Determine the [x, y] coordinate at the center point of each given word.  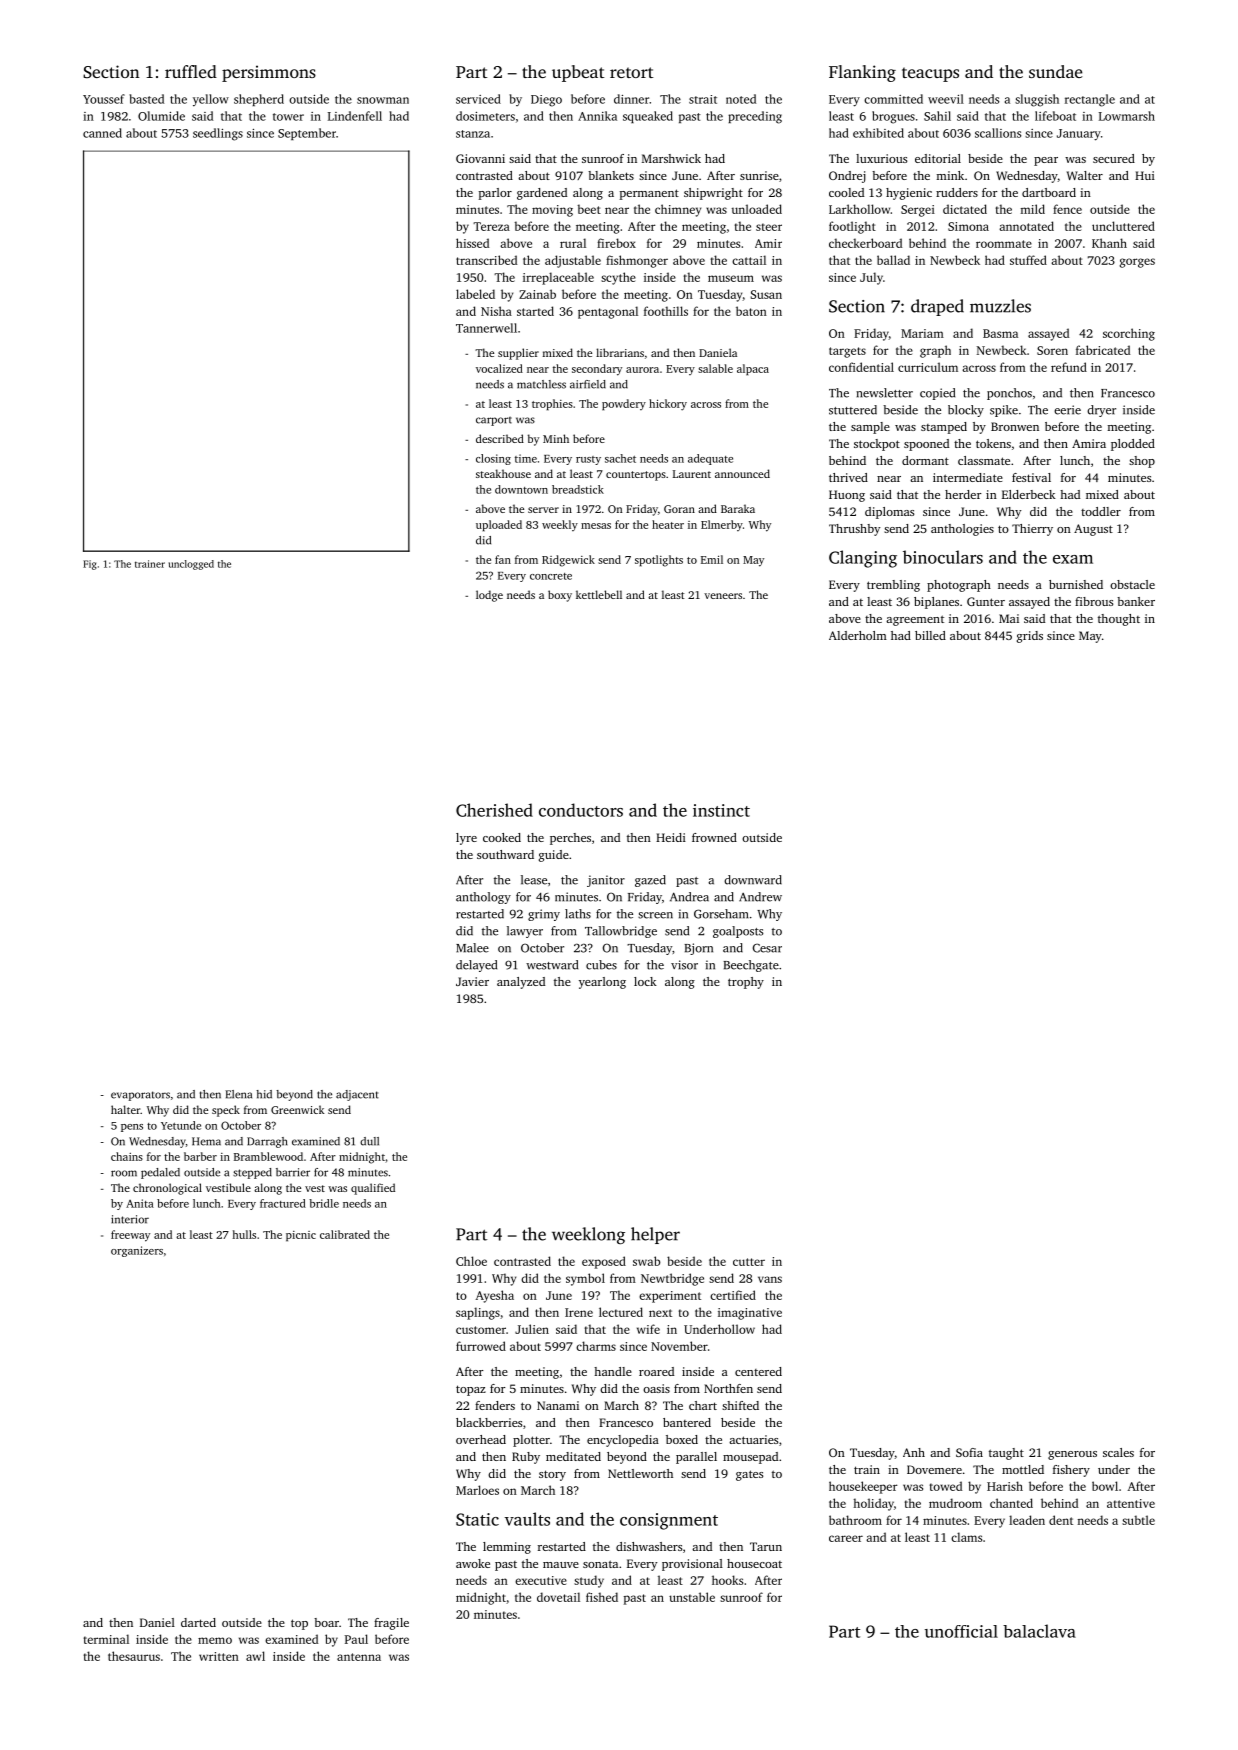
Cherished [494, 810]
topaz [471, 1390]
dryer [1101, 411]
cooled [846, 192]
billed [930, 635]
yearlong [602, 983]
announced [742, 473]
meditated [573, 1456]
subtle [1138, 1520]
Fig [90, 565]
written [219, 1656]
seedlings [218, 134]
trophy [746, 983]
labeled [475, 294]
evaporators [140, 1096]
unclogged [191, 565]
